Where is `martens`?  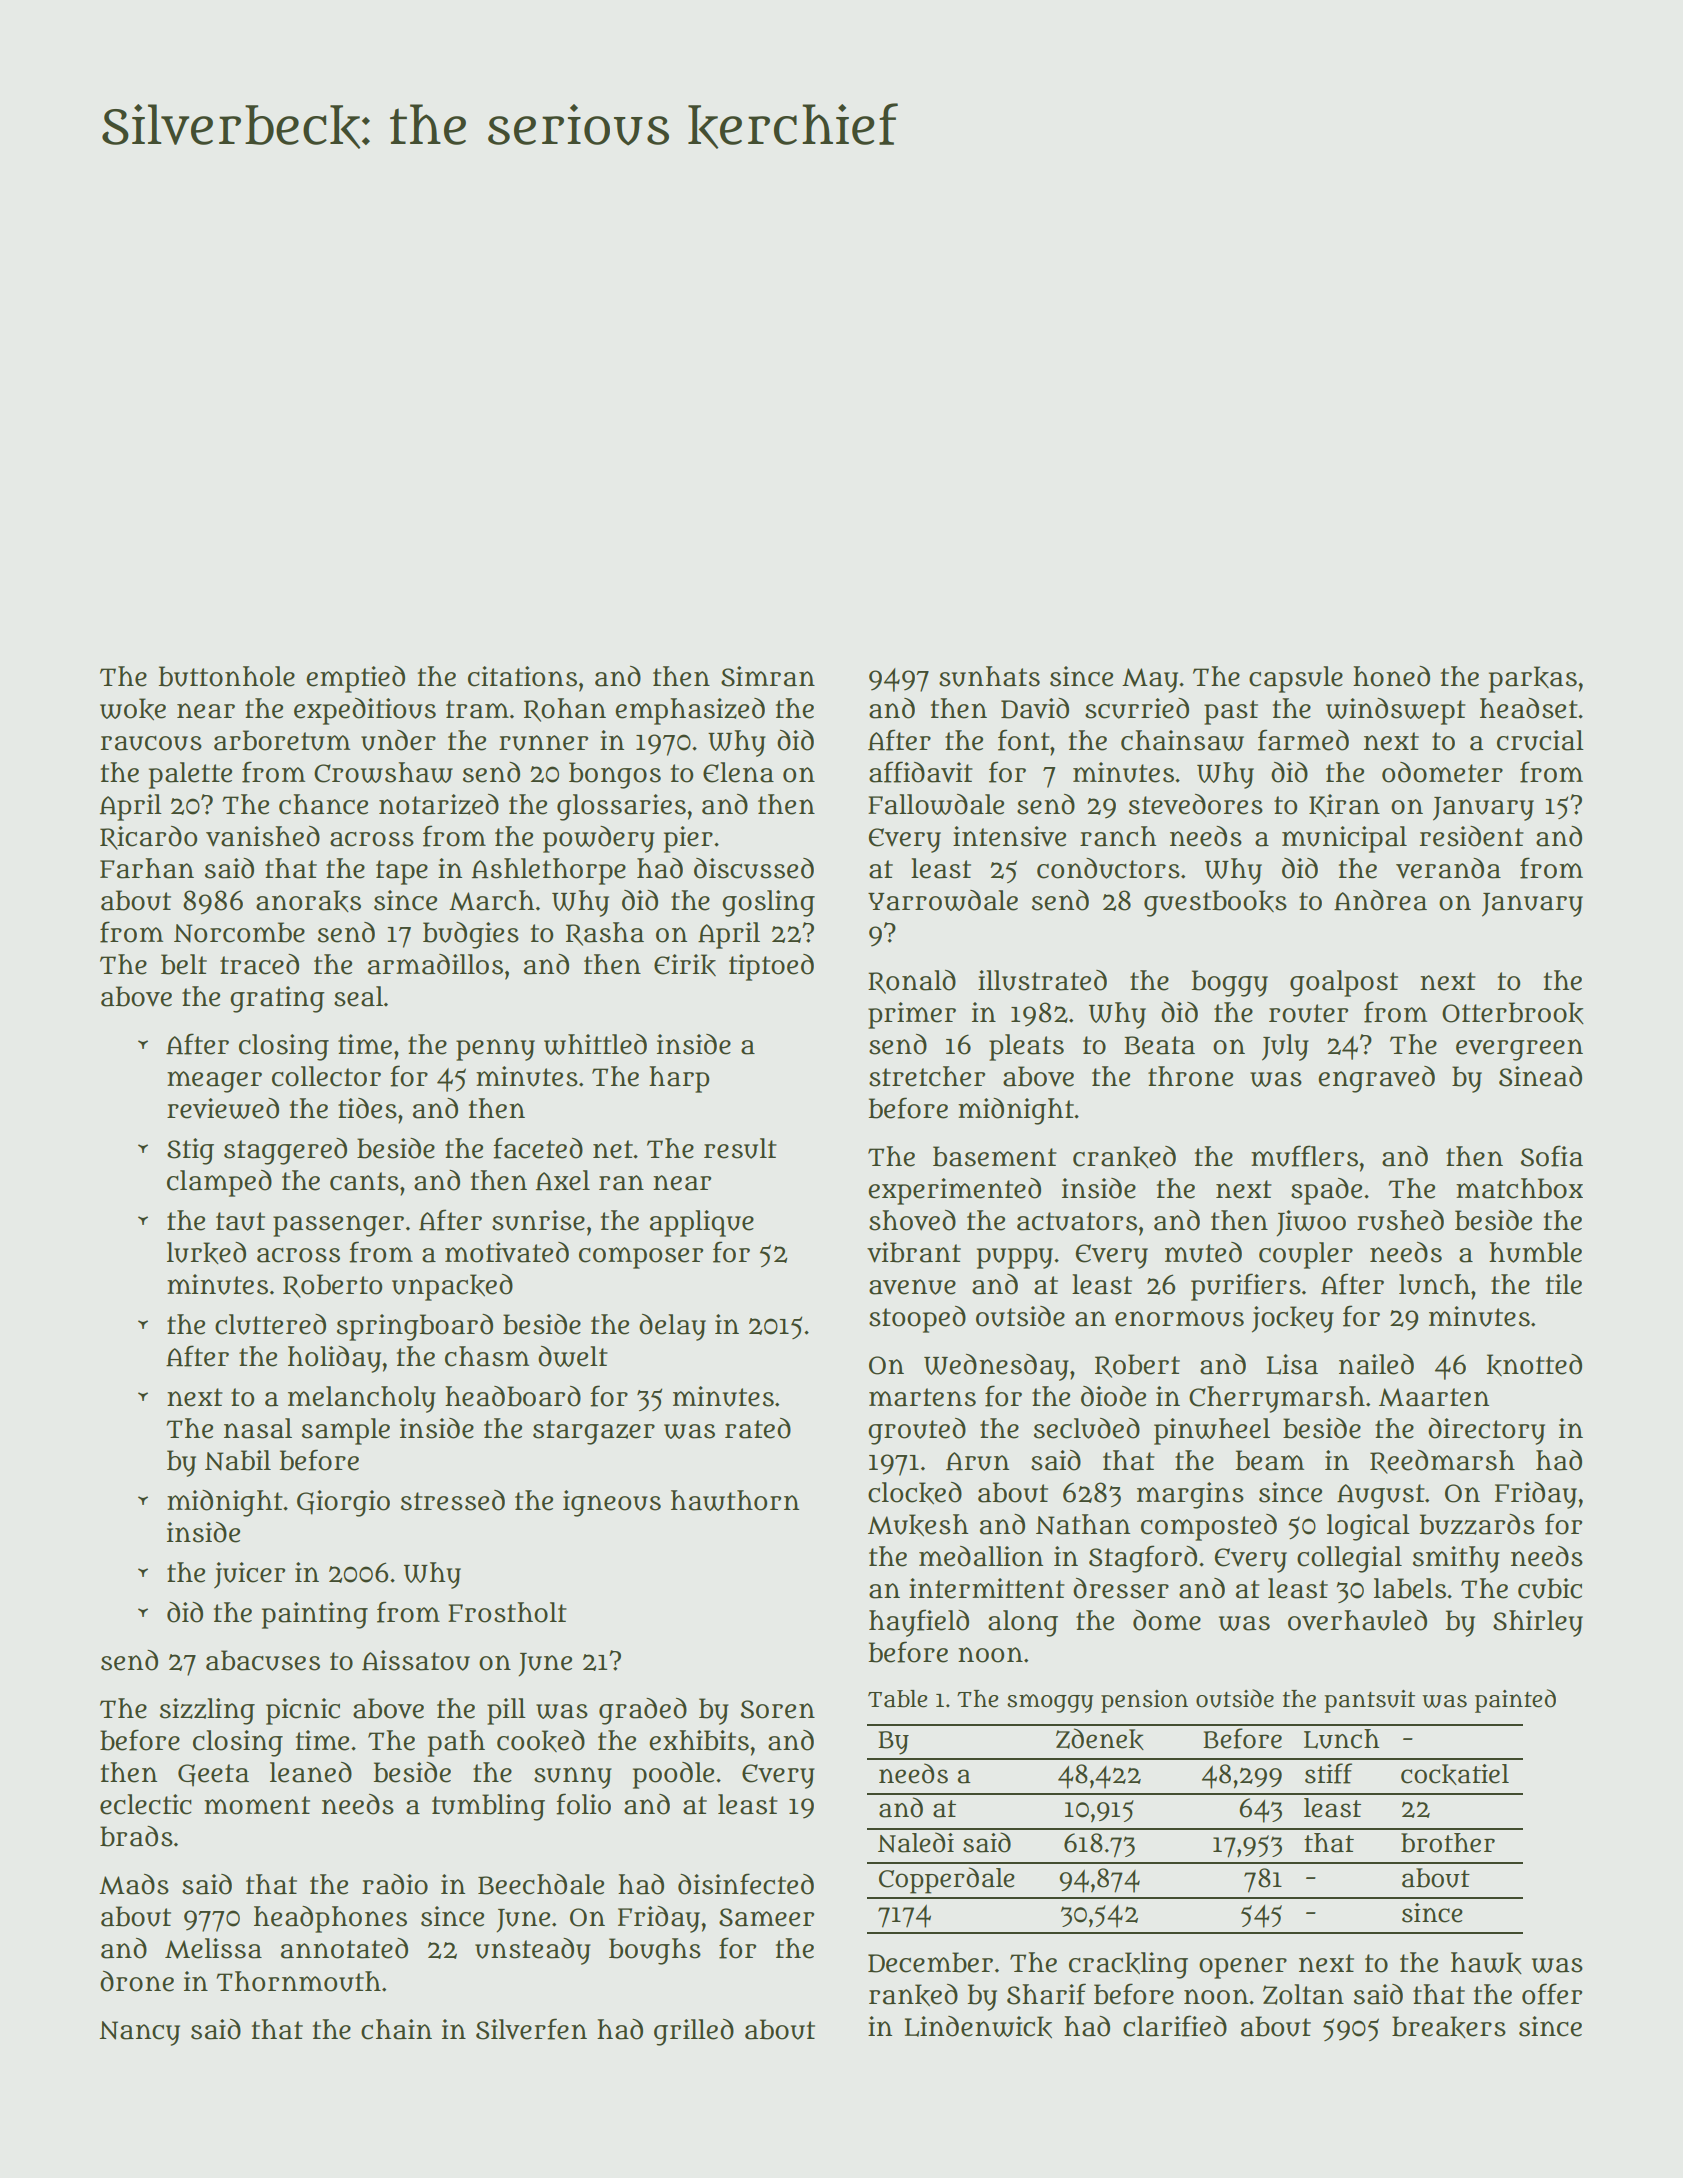 martens is located at coordinates (922, 1397).
